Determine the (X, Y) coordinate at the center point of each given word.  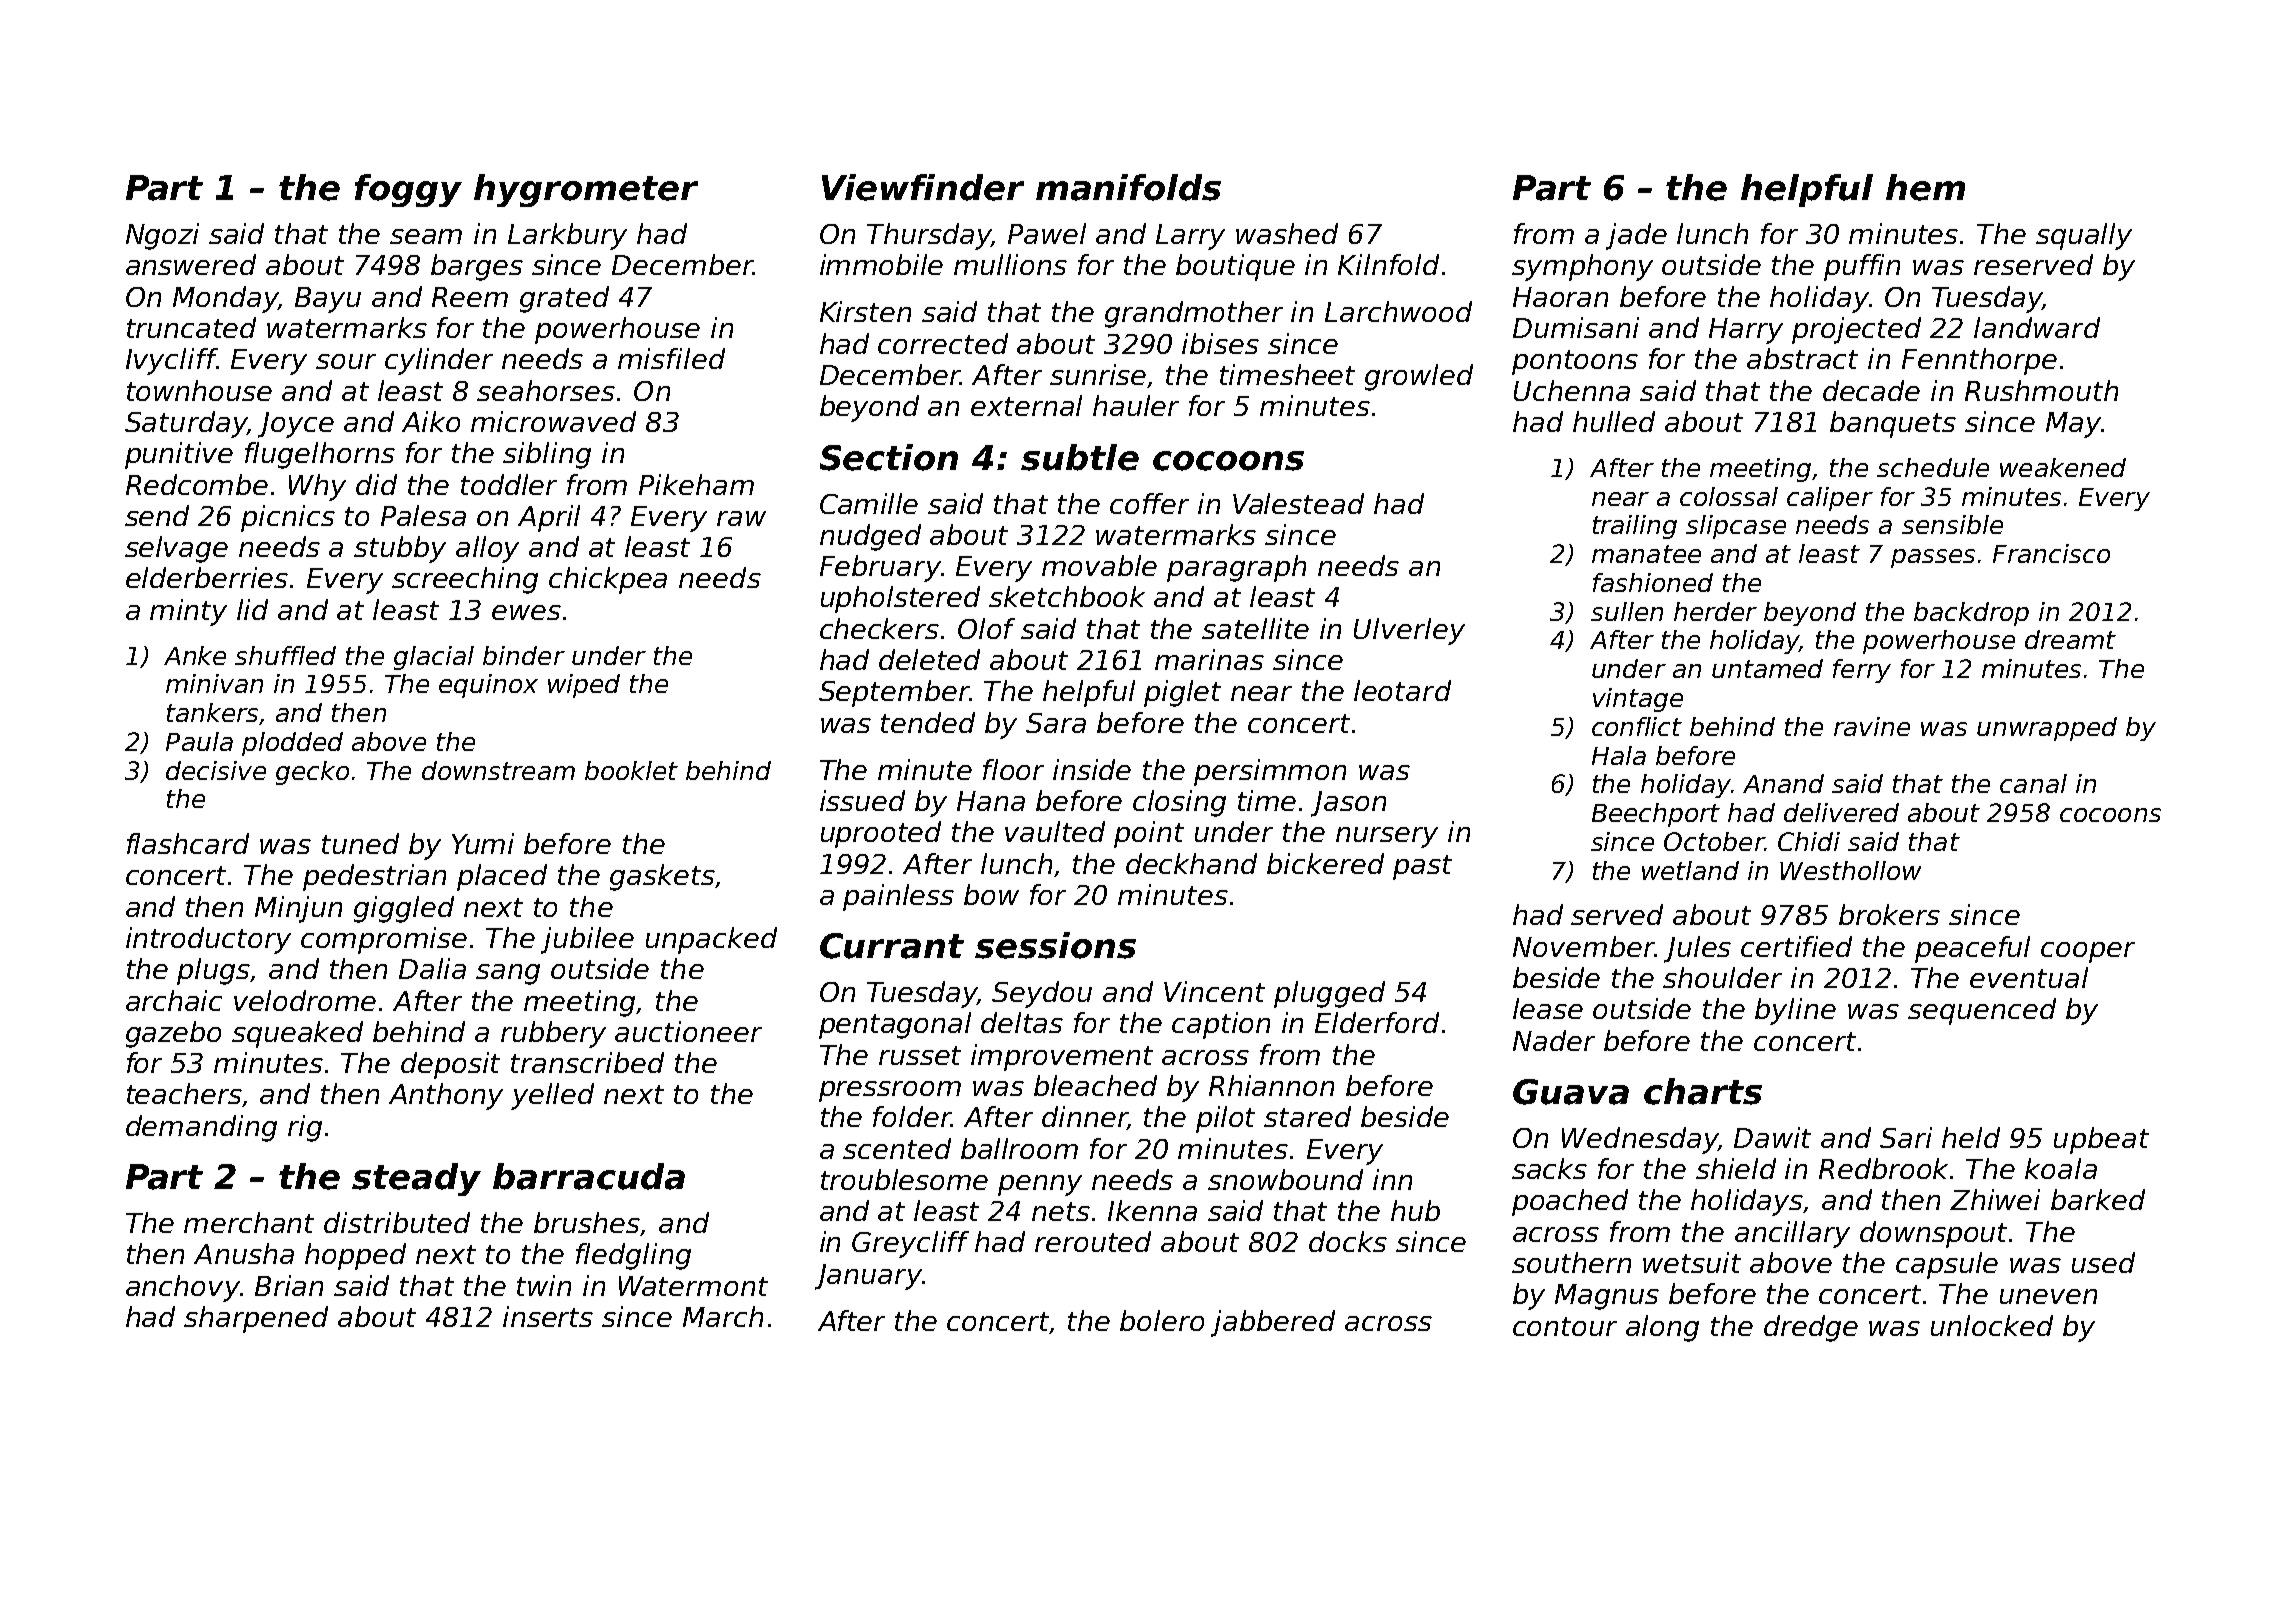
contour (1565, 1326)
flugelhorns (320, 455)
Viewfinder (923, 187)
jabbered (1273, 1323)
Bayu (328, 300)
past (1422, 867)
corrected (943, 343)
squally (2084, 236)
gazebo (173, 1034)
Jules (1697, 949)
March (723, 1316)
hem (1925, 187)
